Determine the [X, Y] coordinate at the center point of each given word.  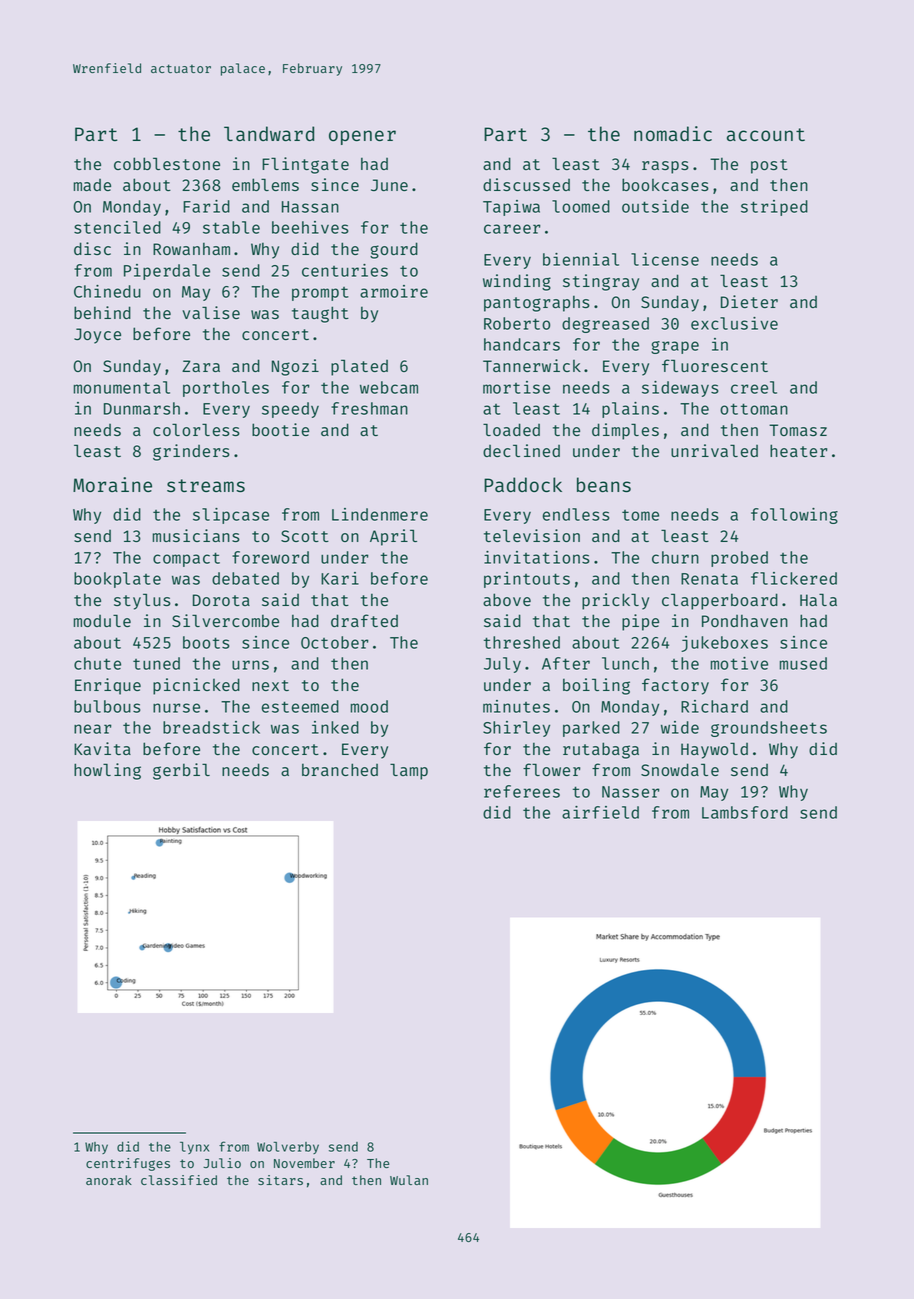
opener [362, 137]
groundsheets [769, 729]
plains [630, 410]
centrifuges [128, 1164]
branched [340, 769]
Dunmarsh [142, 408]
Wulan [409, 1180]
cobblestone [167, 163]
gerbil [181, 771]
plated [359, 367]
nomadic [673, 133]
